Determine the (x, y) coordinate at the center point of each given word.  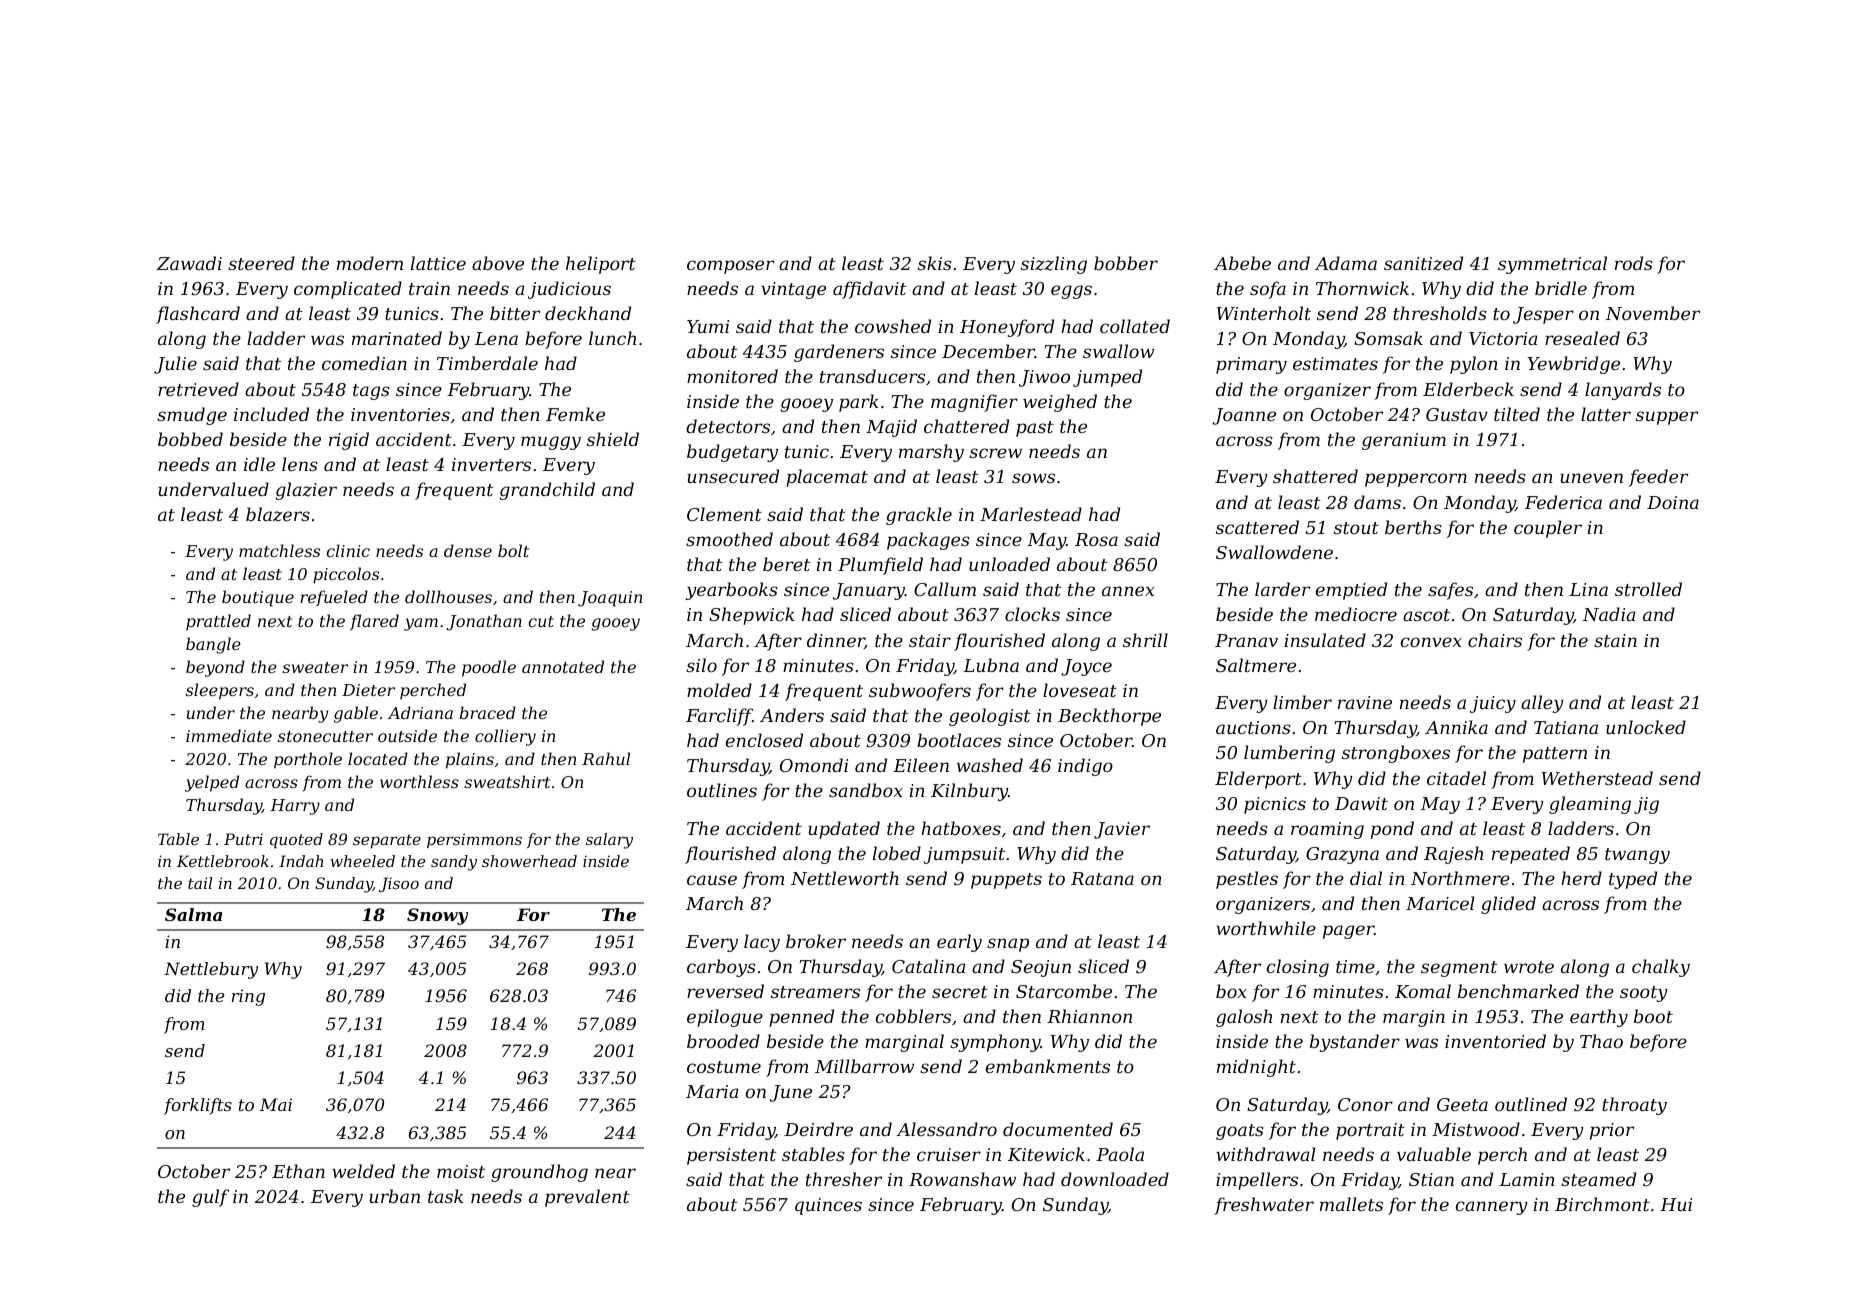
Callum (945, 589)
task (445, 1196)
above (498, 263)
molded (719, 690)
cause (712, 880)
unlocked (1646, 727)
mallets (1351, 1204)
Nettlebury (211, 970)
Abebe (1242, 263)
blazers (278, 514)
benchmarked (1518, 991)
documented (1058, 1129)
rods (1634, 263)
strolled (1648, 589)
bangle (213, 645)
